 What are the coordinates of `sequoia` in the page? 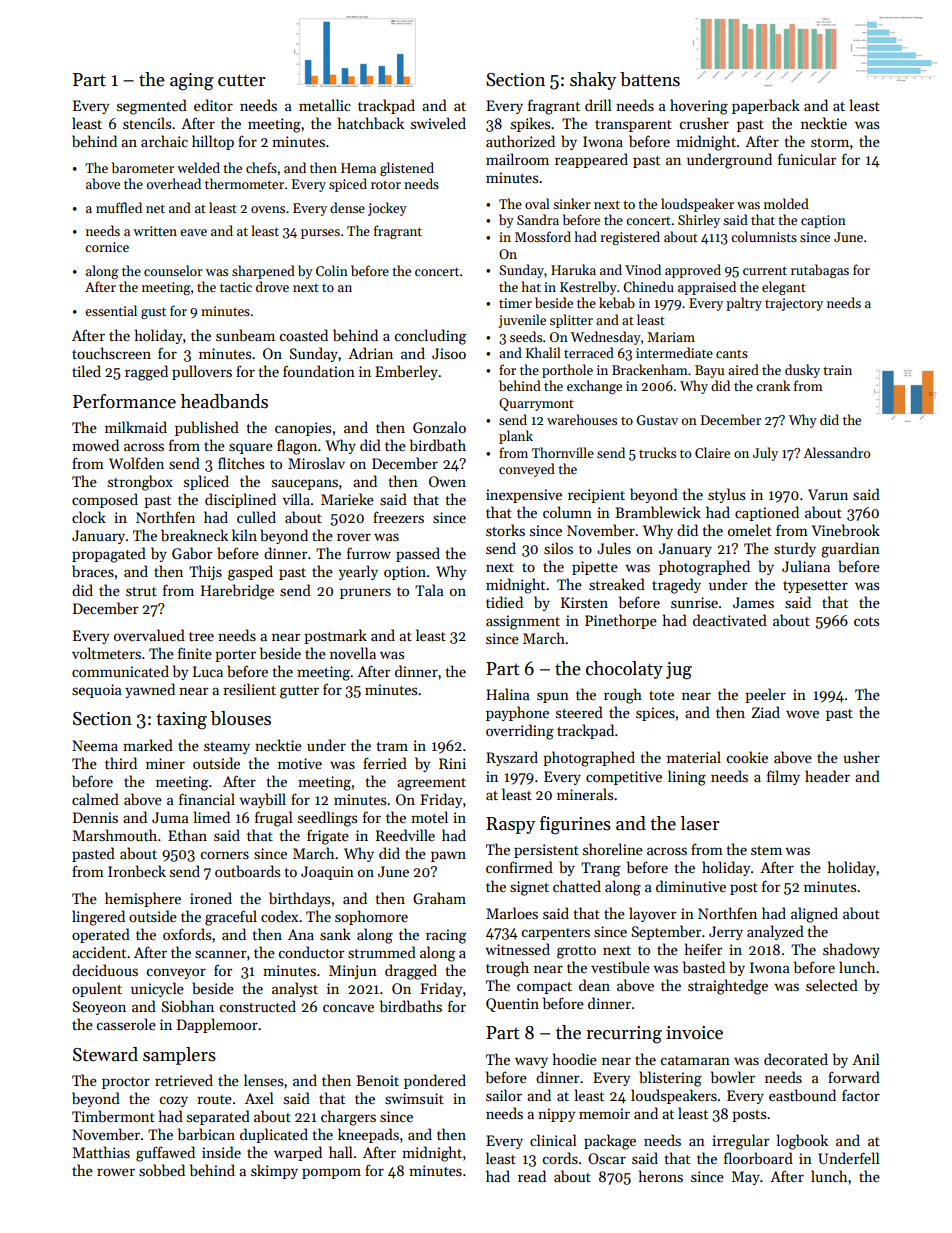 It's located at (97, 691).
